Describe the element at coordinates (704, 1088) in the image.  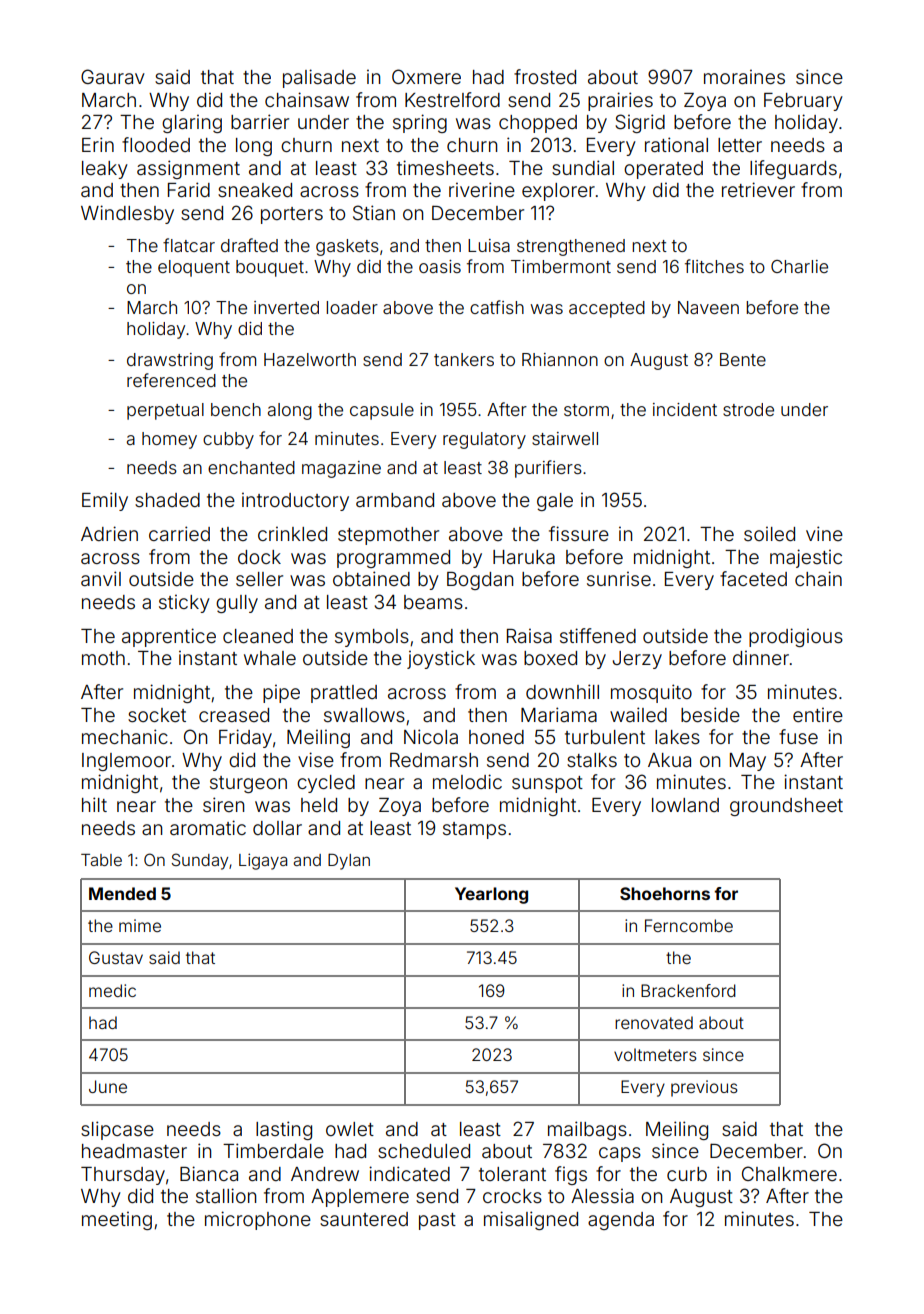
I see `previous` at that location.
